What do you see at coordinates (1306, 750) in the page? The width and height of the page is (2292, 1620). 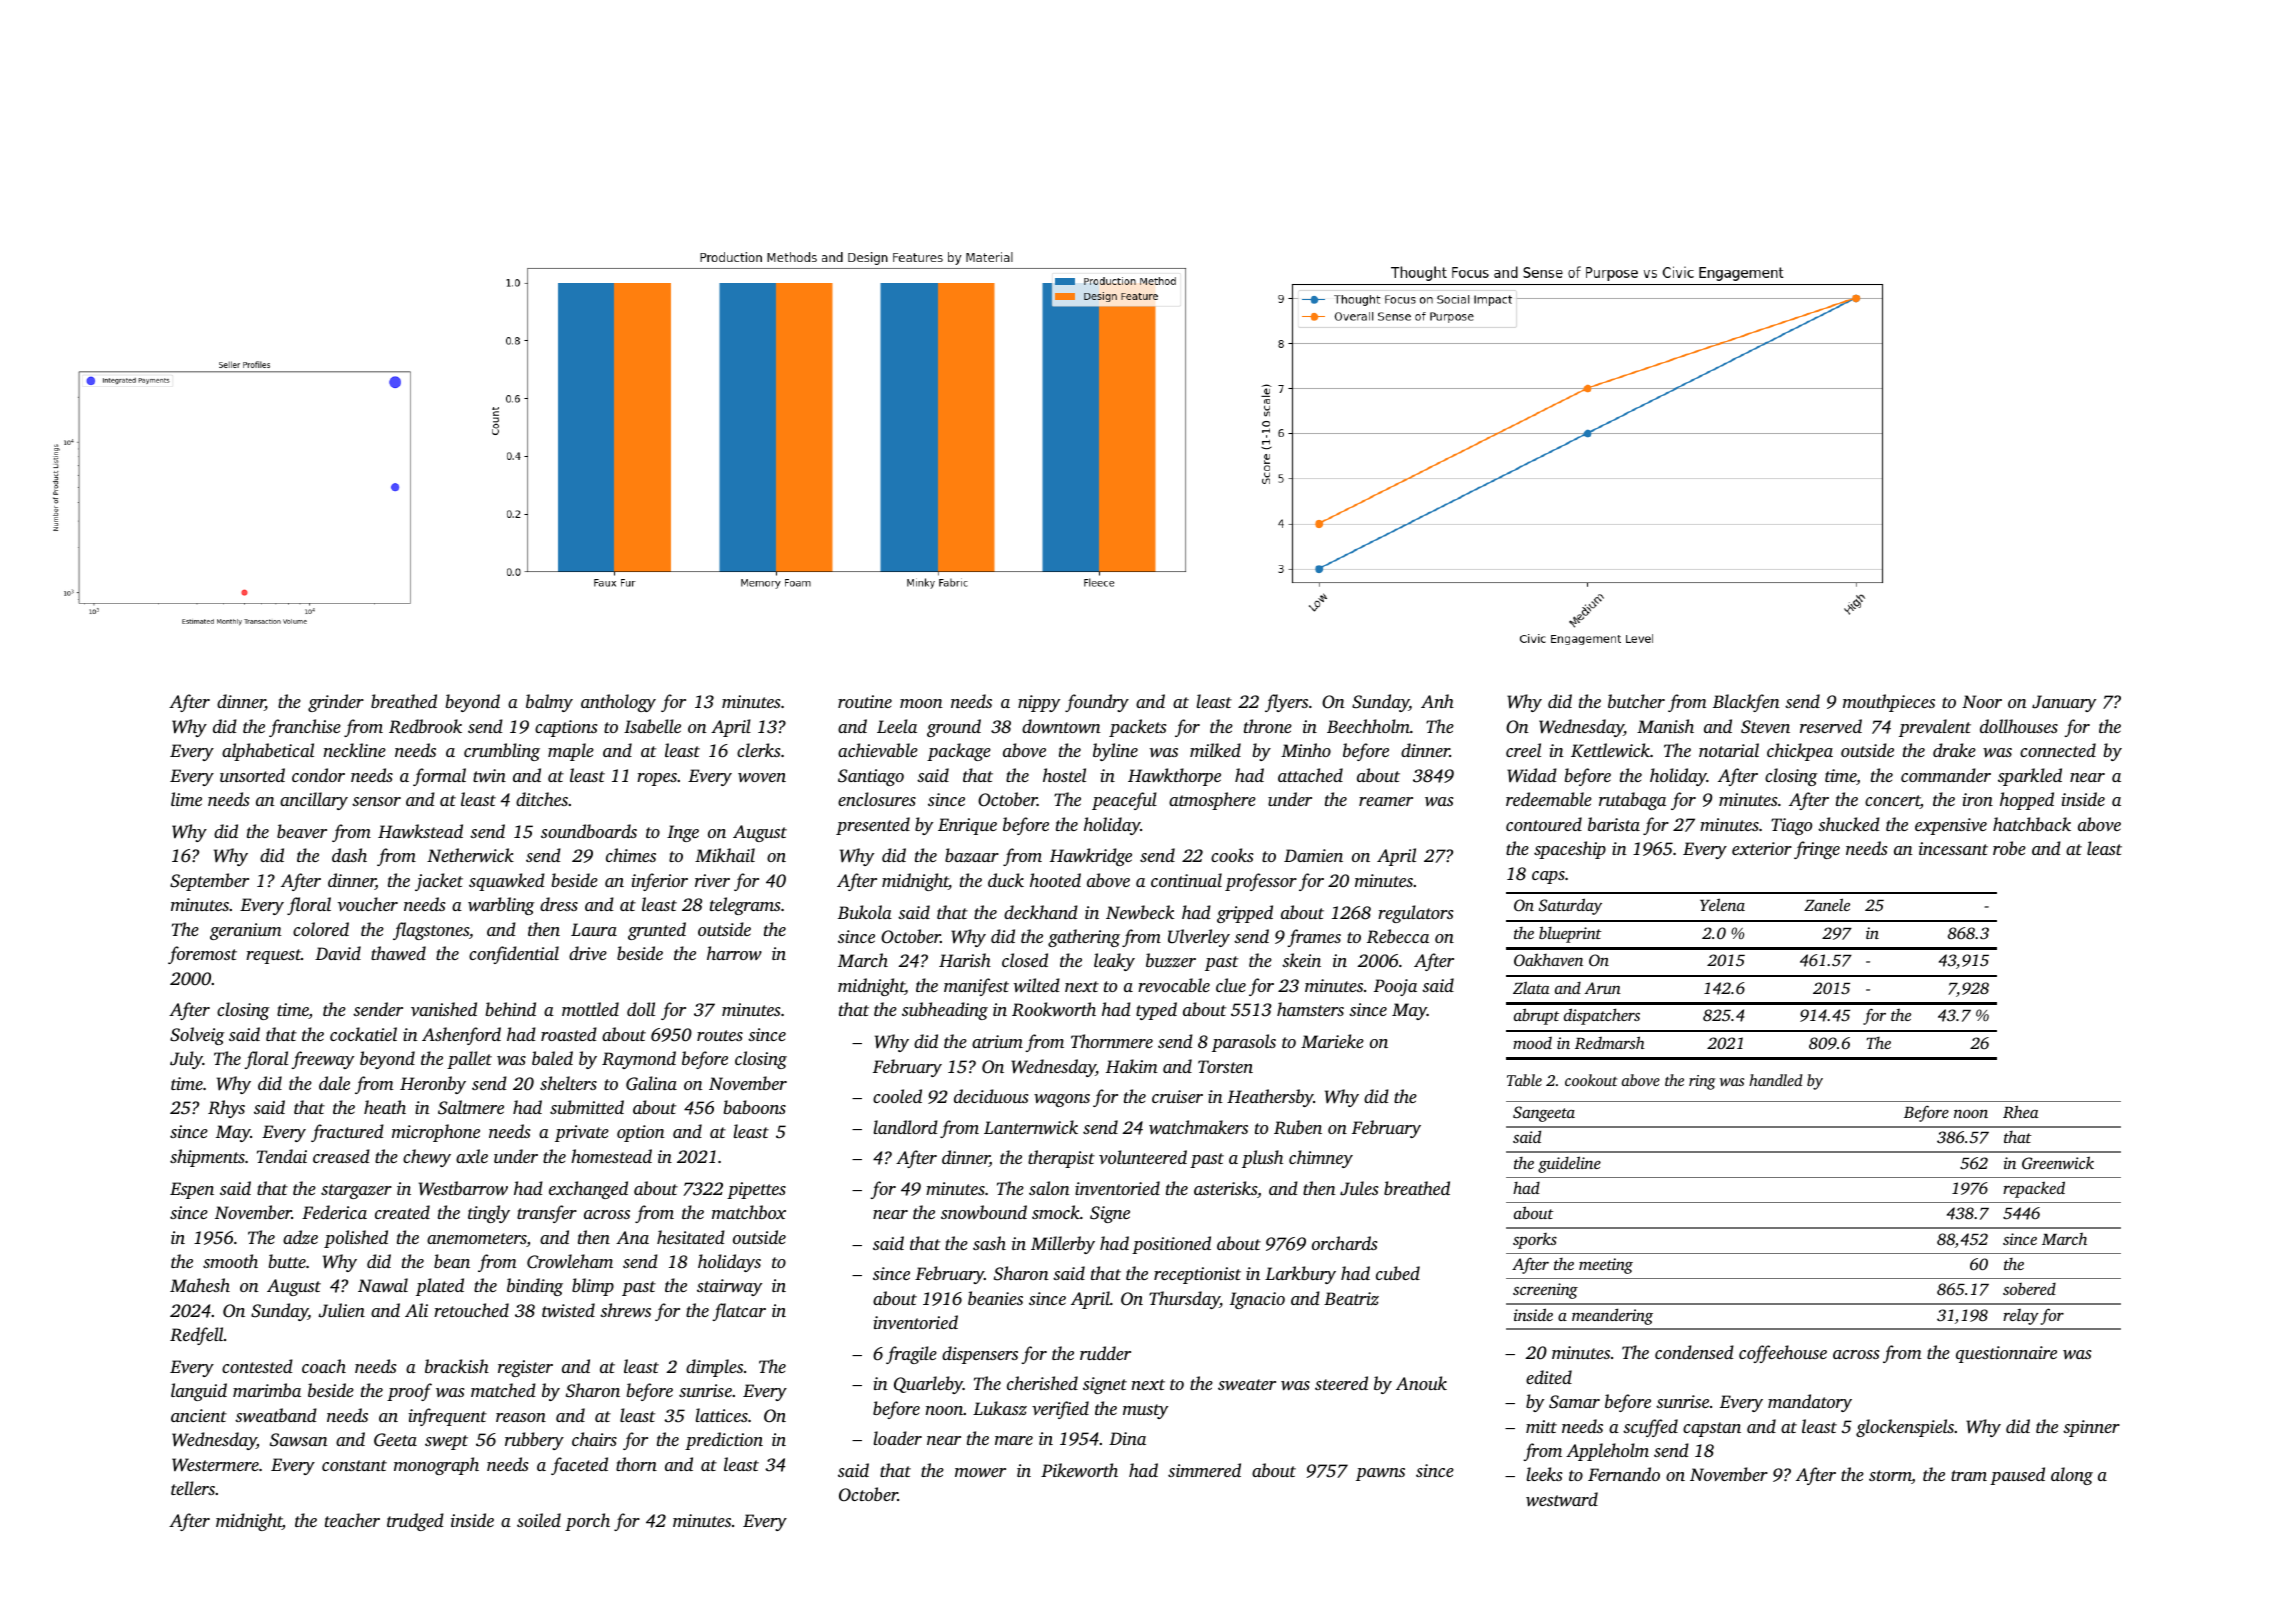 I see `Minho` at bounding box center [1306, 750].
